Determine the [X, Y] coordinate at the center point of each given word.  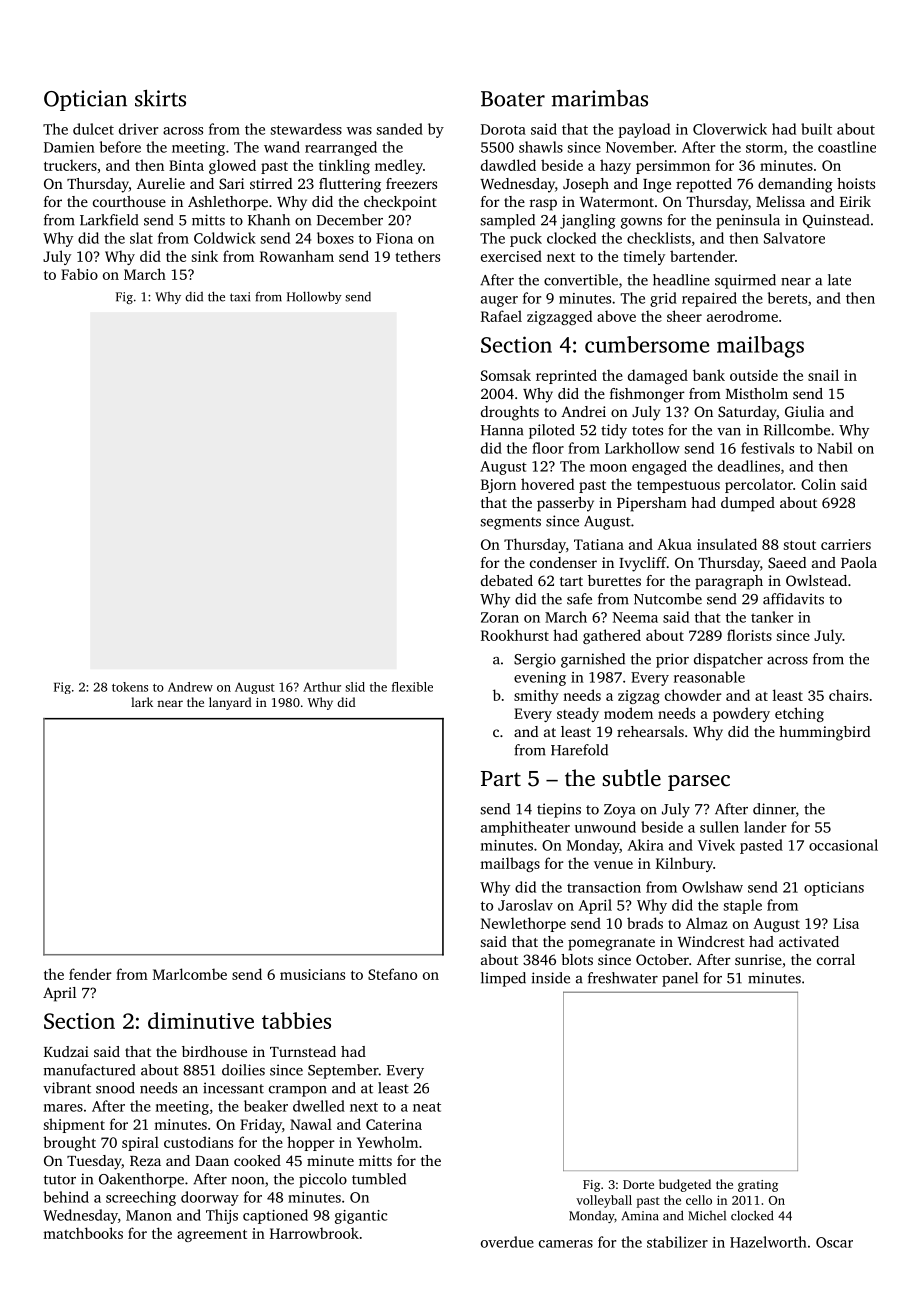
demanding [795, 185]
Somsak [506, 375]
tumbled [379, 1179]
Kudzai [66, 1051]
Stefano [392, 974]
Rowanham [297, 256]
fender [90, 974]
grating [758, 1186]
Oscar [834, 1242]
